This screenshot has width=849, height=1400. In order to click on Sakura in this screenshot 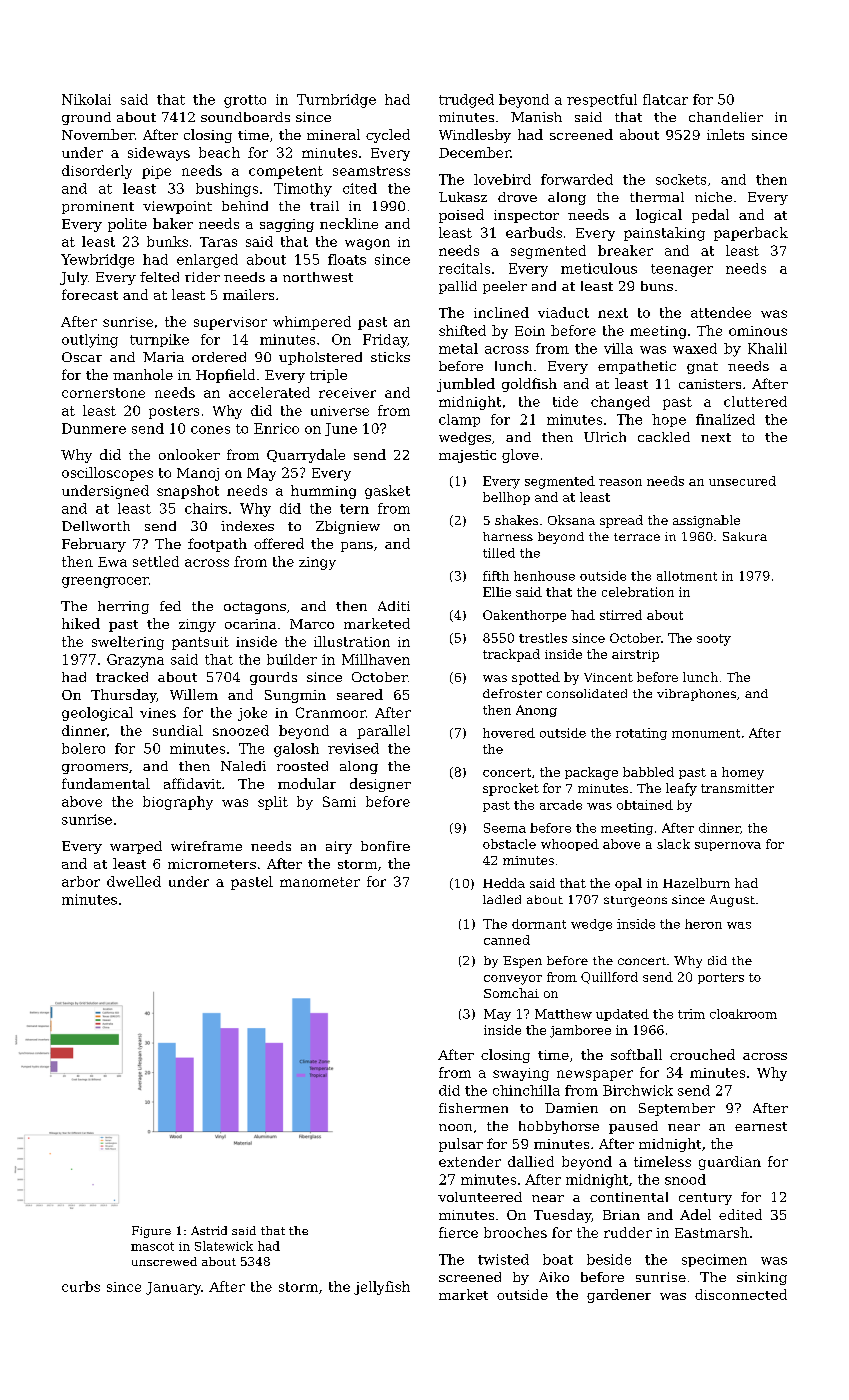, I will do `click(745, 536)`.
